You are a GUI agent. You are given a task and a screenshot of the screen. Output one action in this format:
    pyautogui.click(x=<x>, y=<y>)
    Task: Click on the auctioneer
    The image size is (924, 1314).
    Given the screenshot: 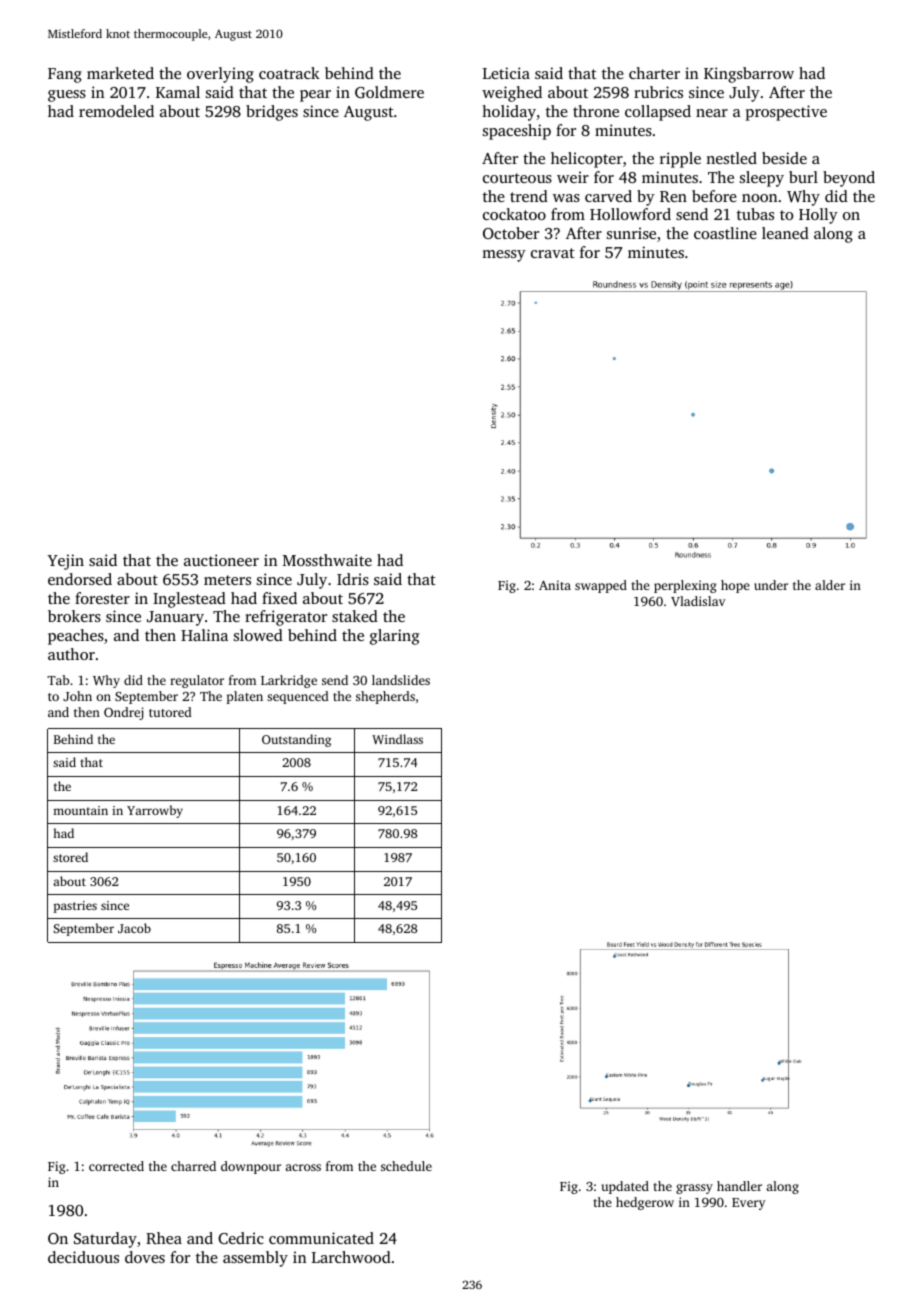 What is the action you would take?
    pyautogui.click(x=221, y=560)
